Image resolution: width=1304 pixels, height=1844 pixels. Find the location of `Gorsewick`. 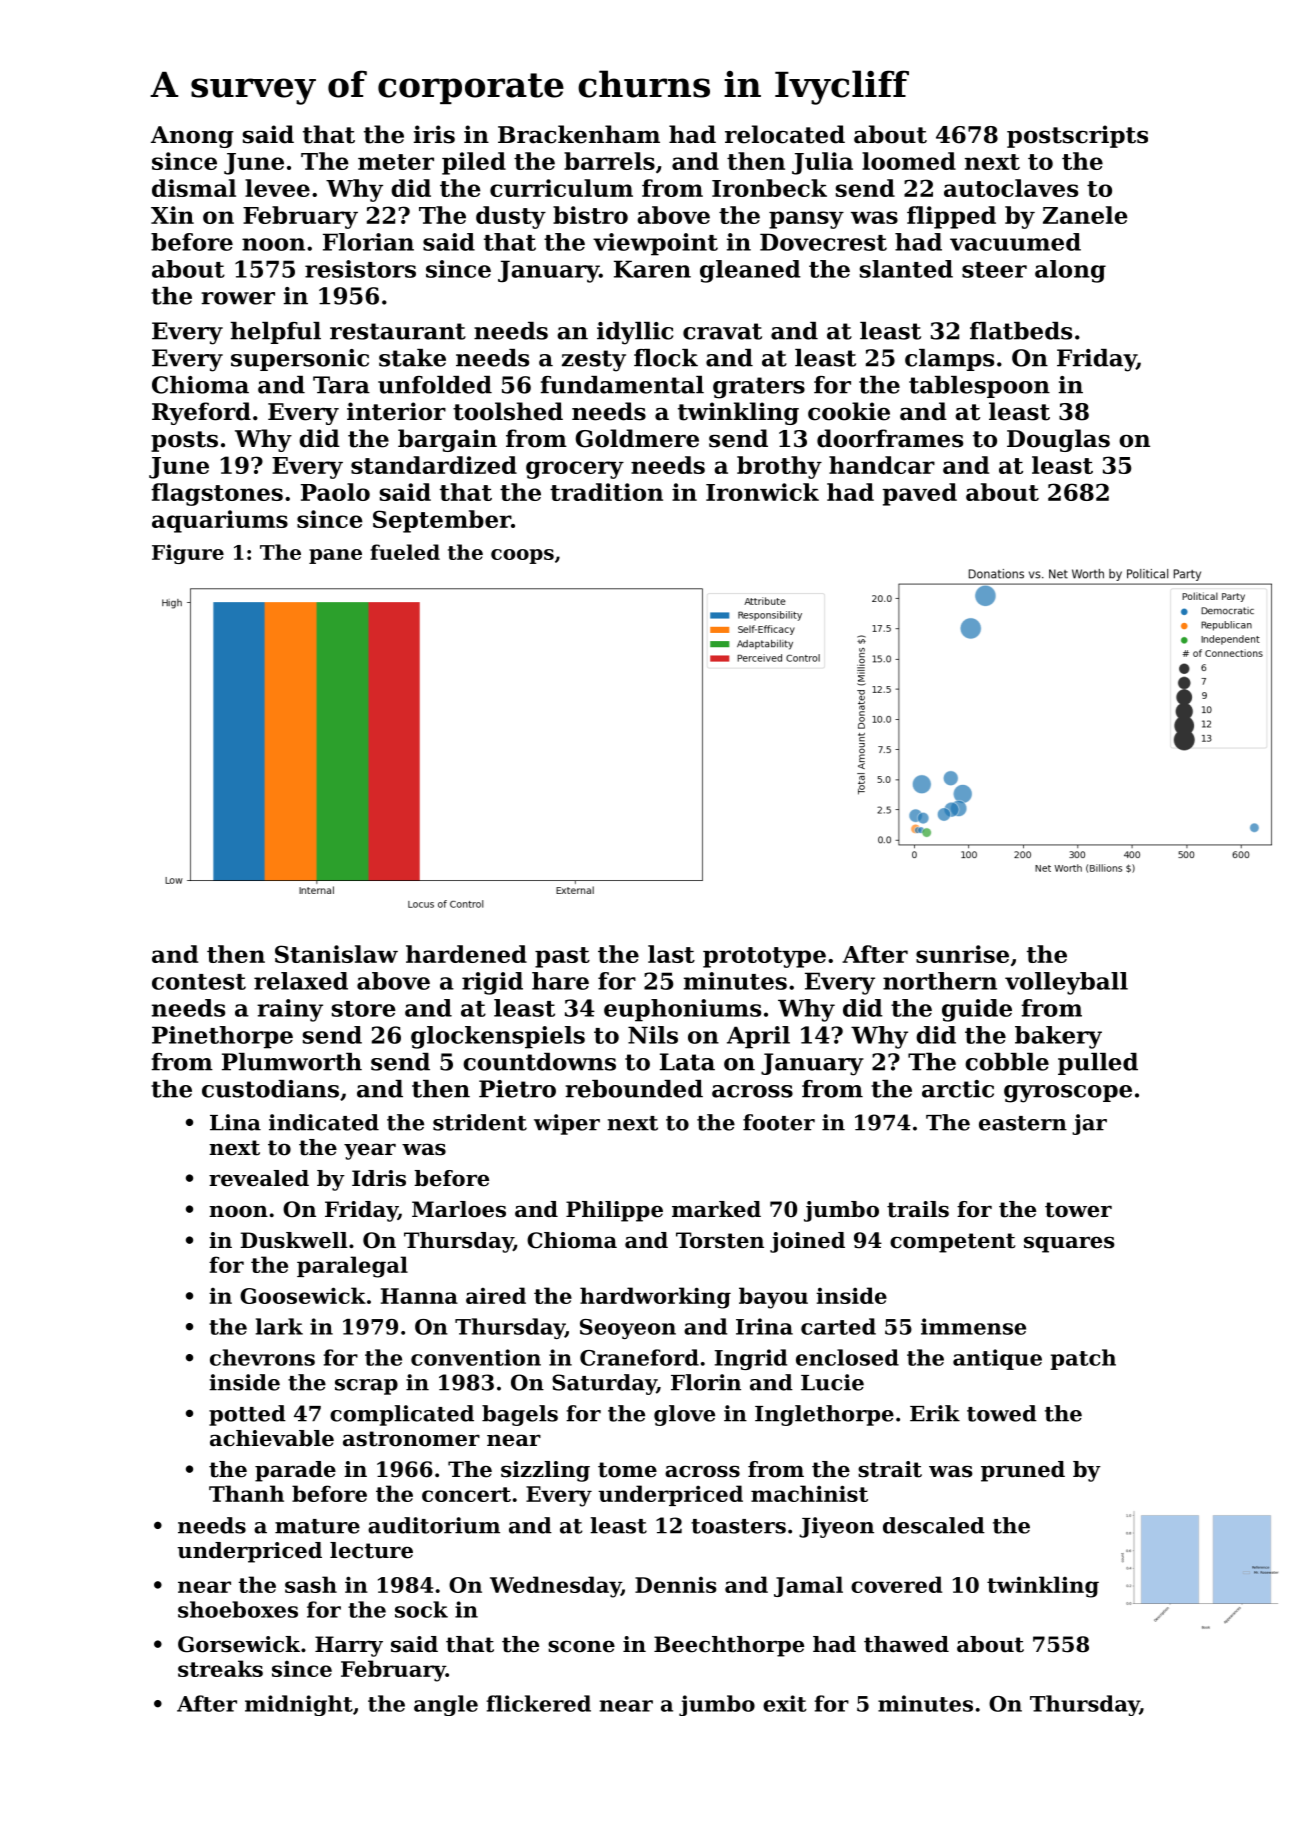

Gorsewick is located at coordinates (239, 1644).
